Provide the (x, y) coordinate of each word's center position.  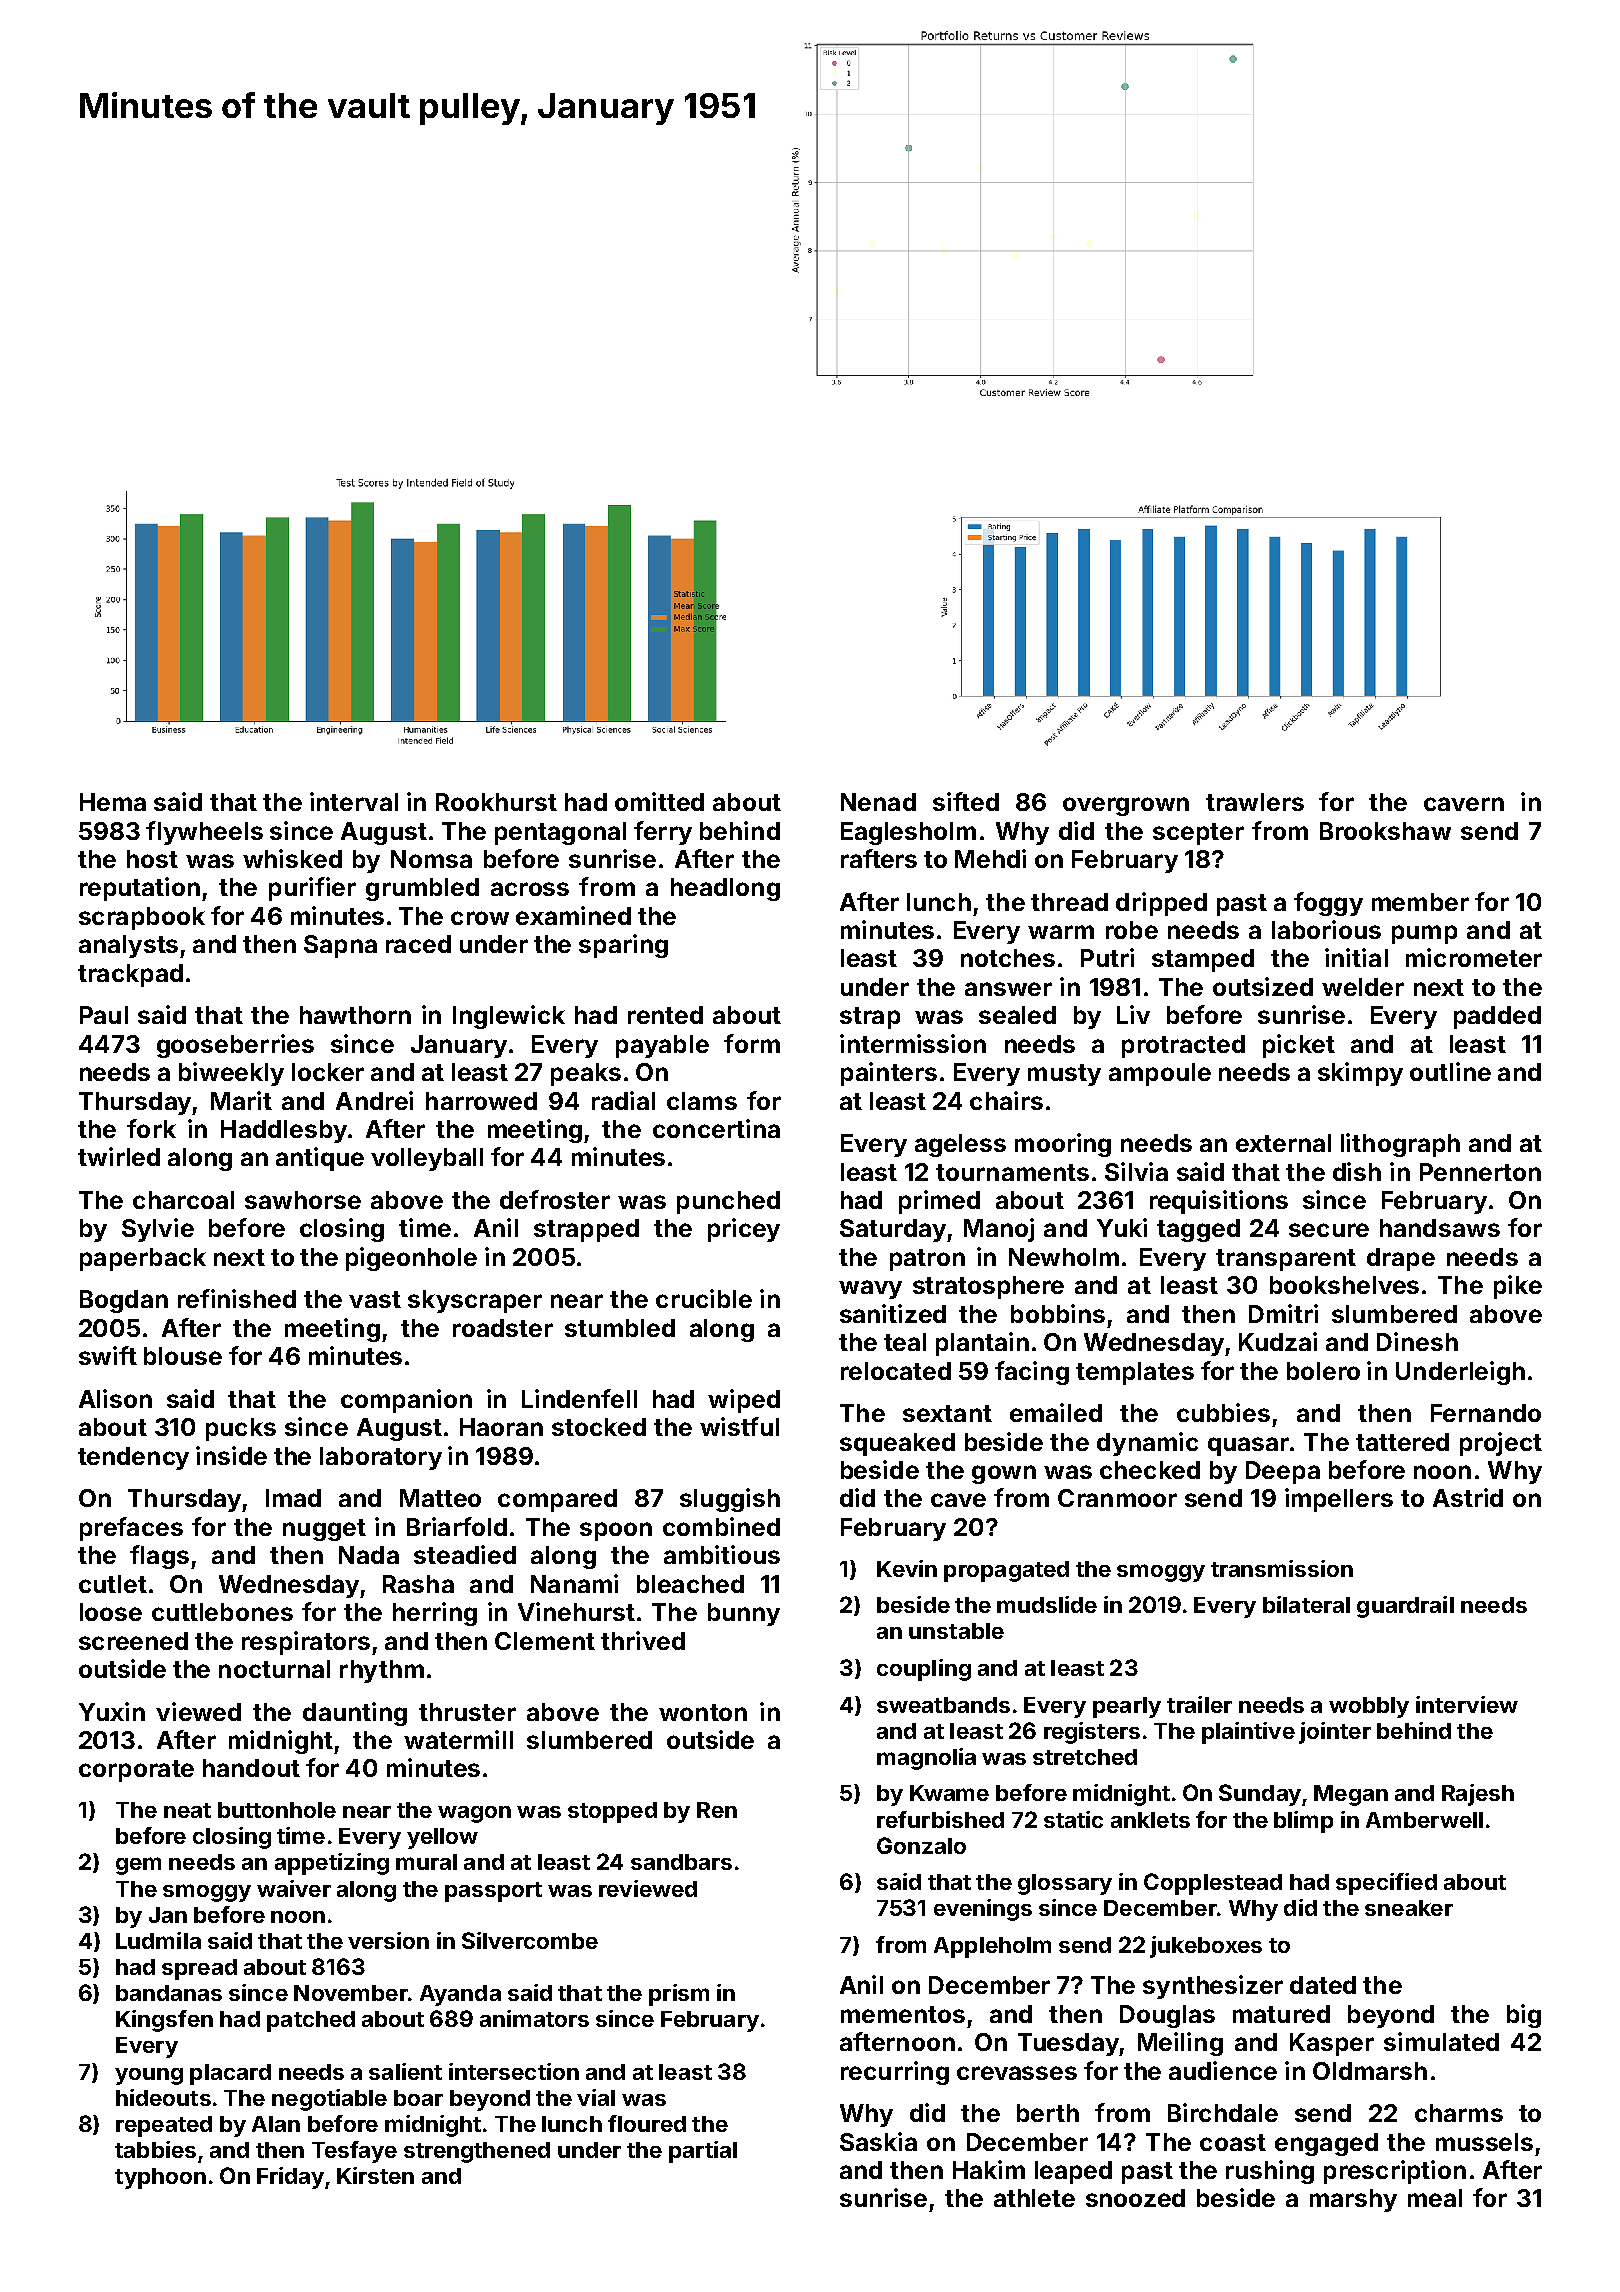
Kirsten (375, 2175)
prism (679, 1995)
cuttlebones (222, 1612)
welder (1363, 987)
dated (1323, 1985)
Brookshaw (1385, 831)
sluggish (730, 1500)
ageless (960, 1145)
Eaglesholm (908, 833)
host (152, 859)
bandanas (169, 1993)
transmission (1282, 1568)
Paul (104, 1015)
